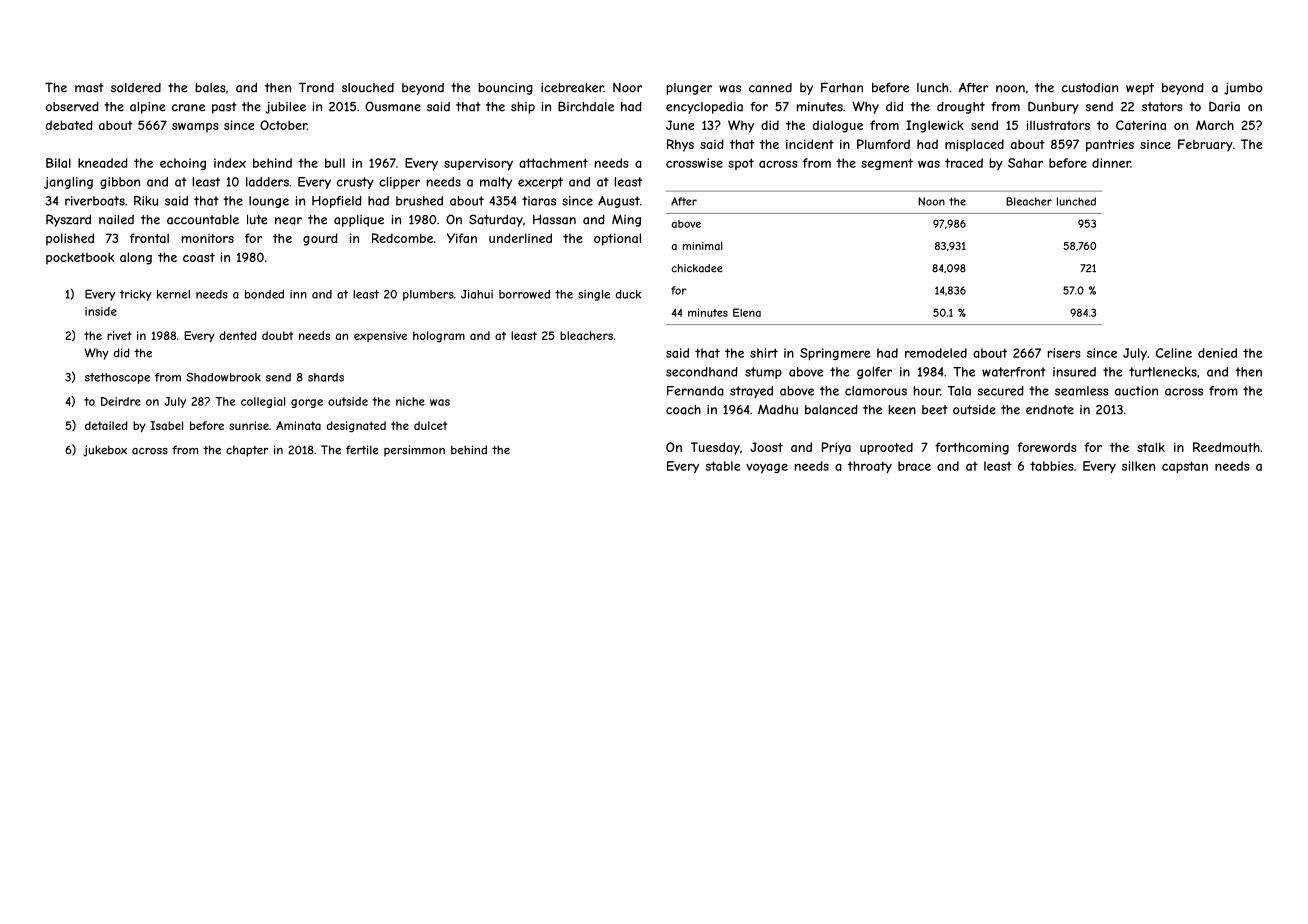 The image size is (1308, 924). I want to click on jumbo, so click(1243, 88).
